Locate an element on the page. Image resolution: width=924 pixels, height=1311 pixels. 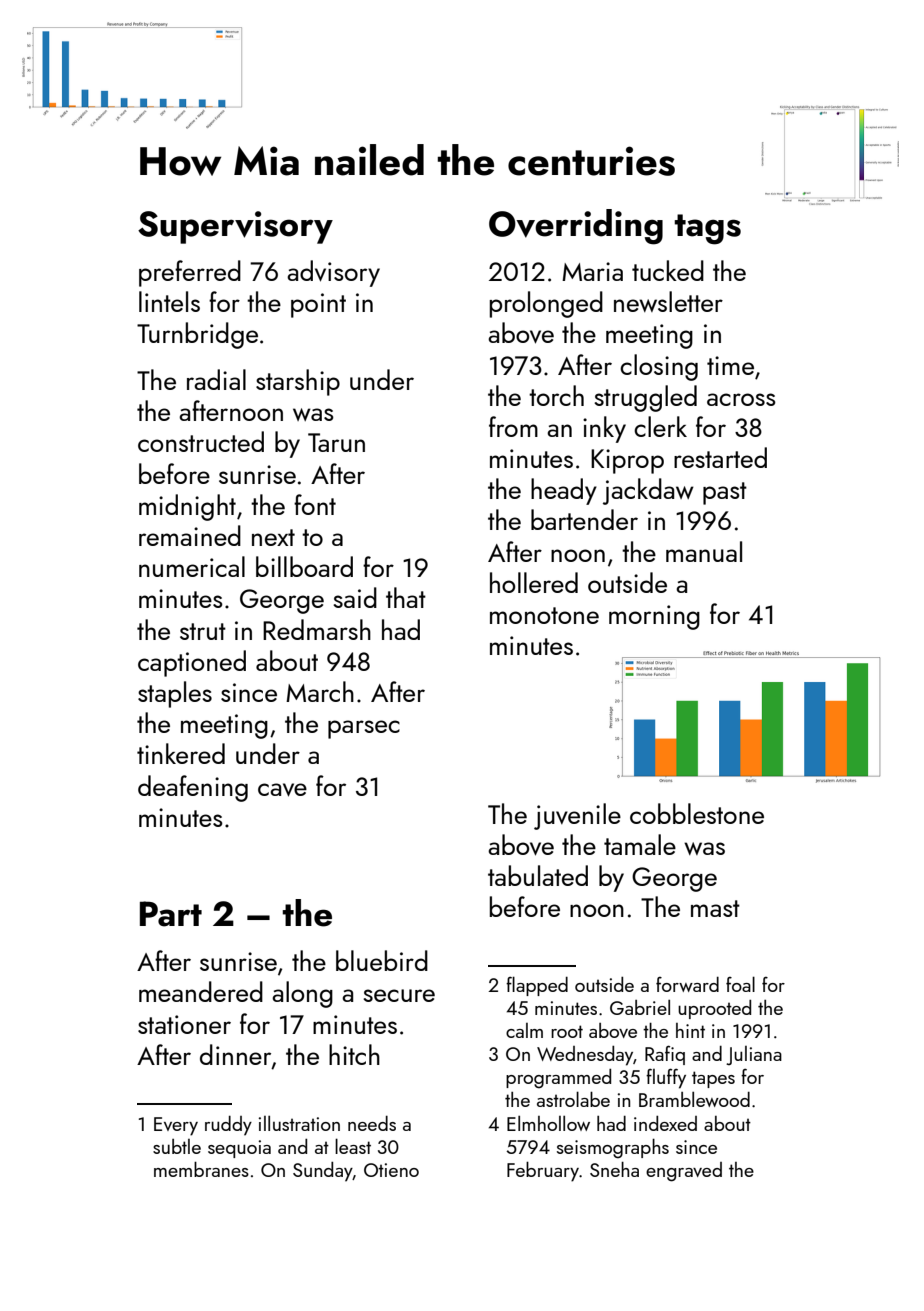
said is located at coordinates (355, 597).
